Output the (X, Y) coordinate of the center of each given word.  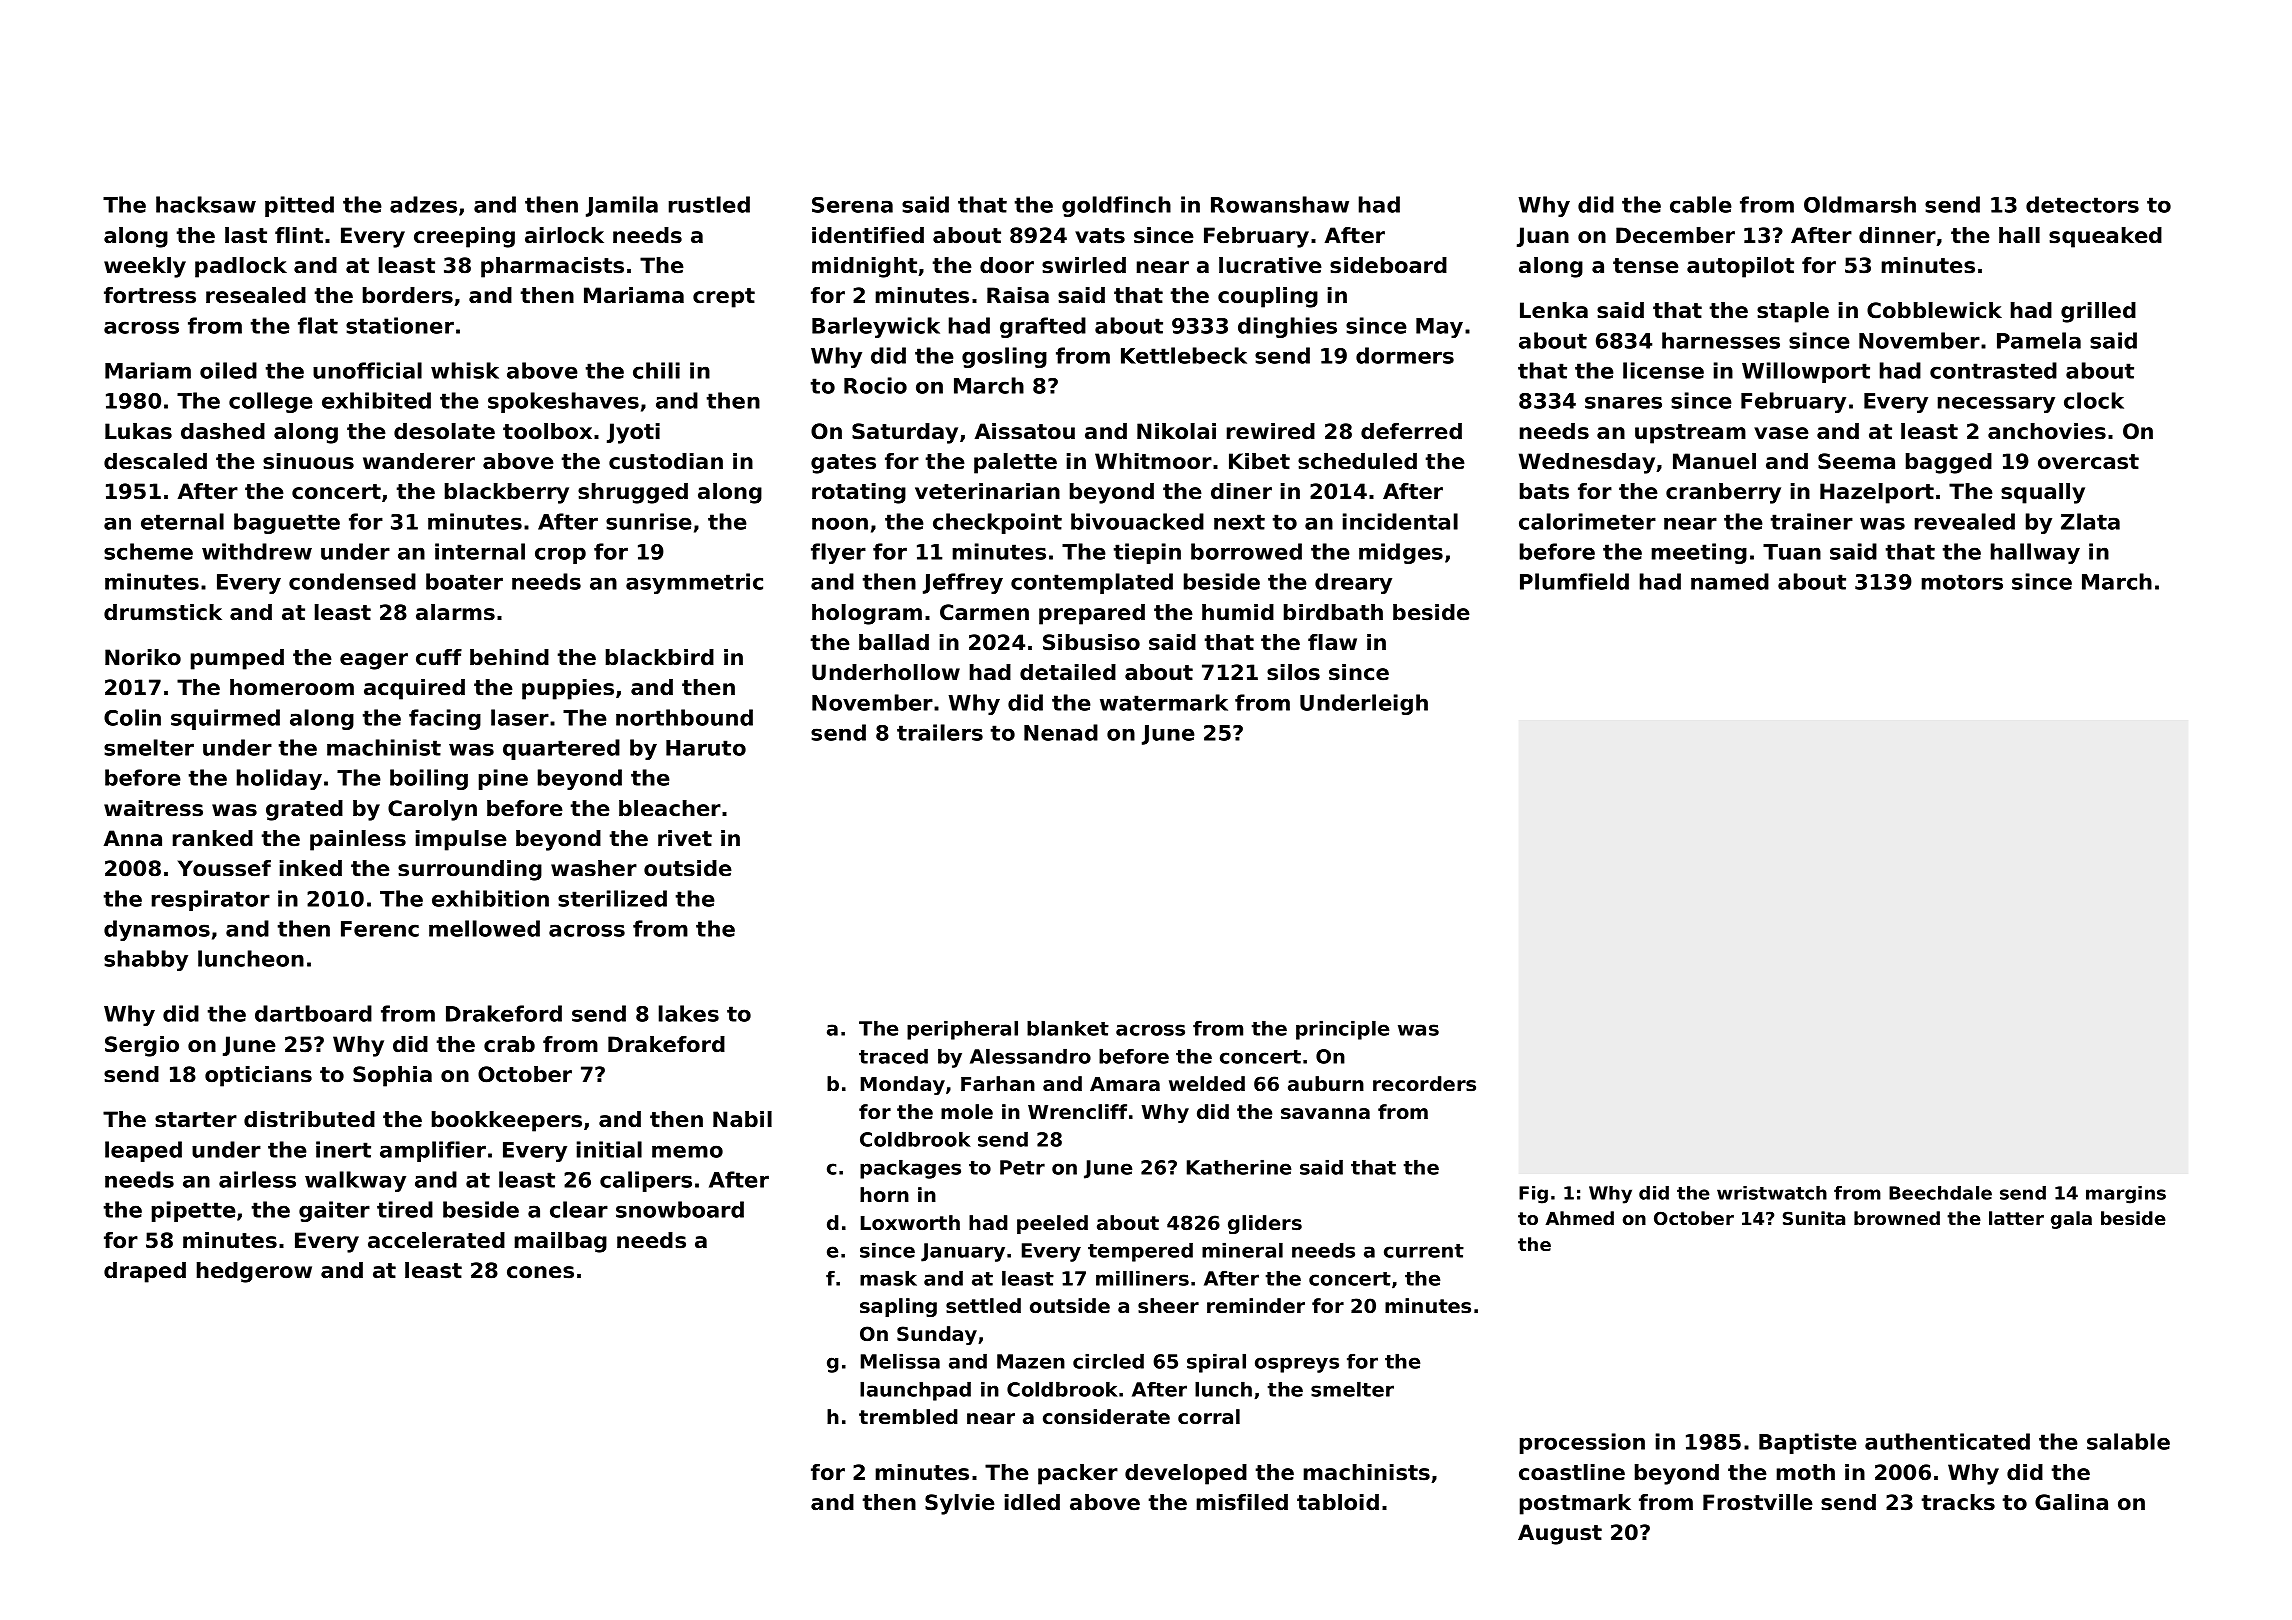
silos (1293, 672)
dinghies (1287, 327)
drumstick (163, 612)
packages (910, 1169)
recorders (1424, 1084)
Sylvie (960, 1504)
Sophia (392, 1076)
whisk (465, 370)
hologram (867, 614)
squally (2043, 493)
